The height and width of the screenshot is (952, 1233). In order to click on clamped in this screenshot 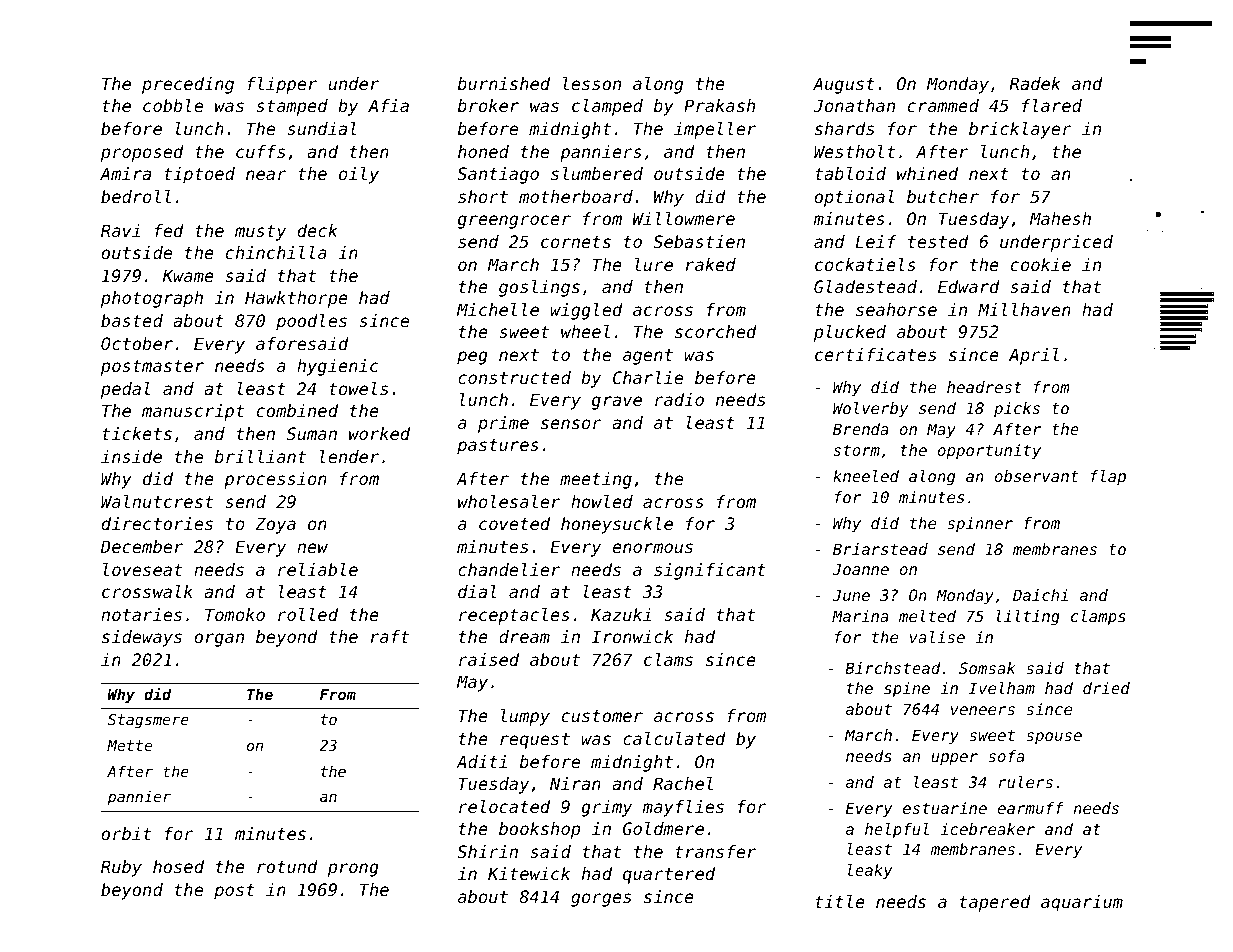, I will do `click(607, 107)`.
